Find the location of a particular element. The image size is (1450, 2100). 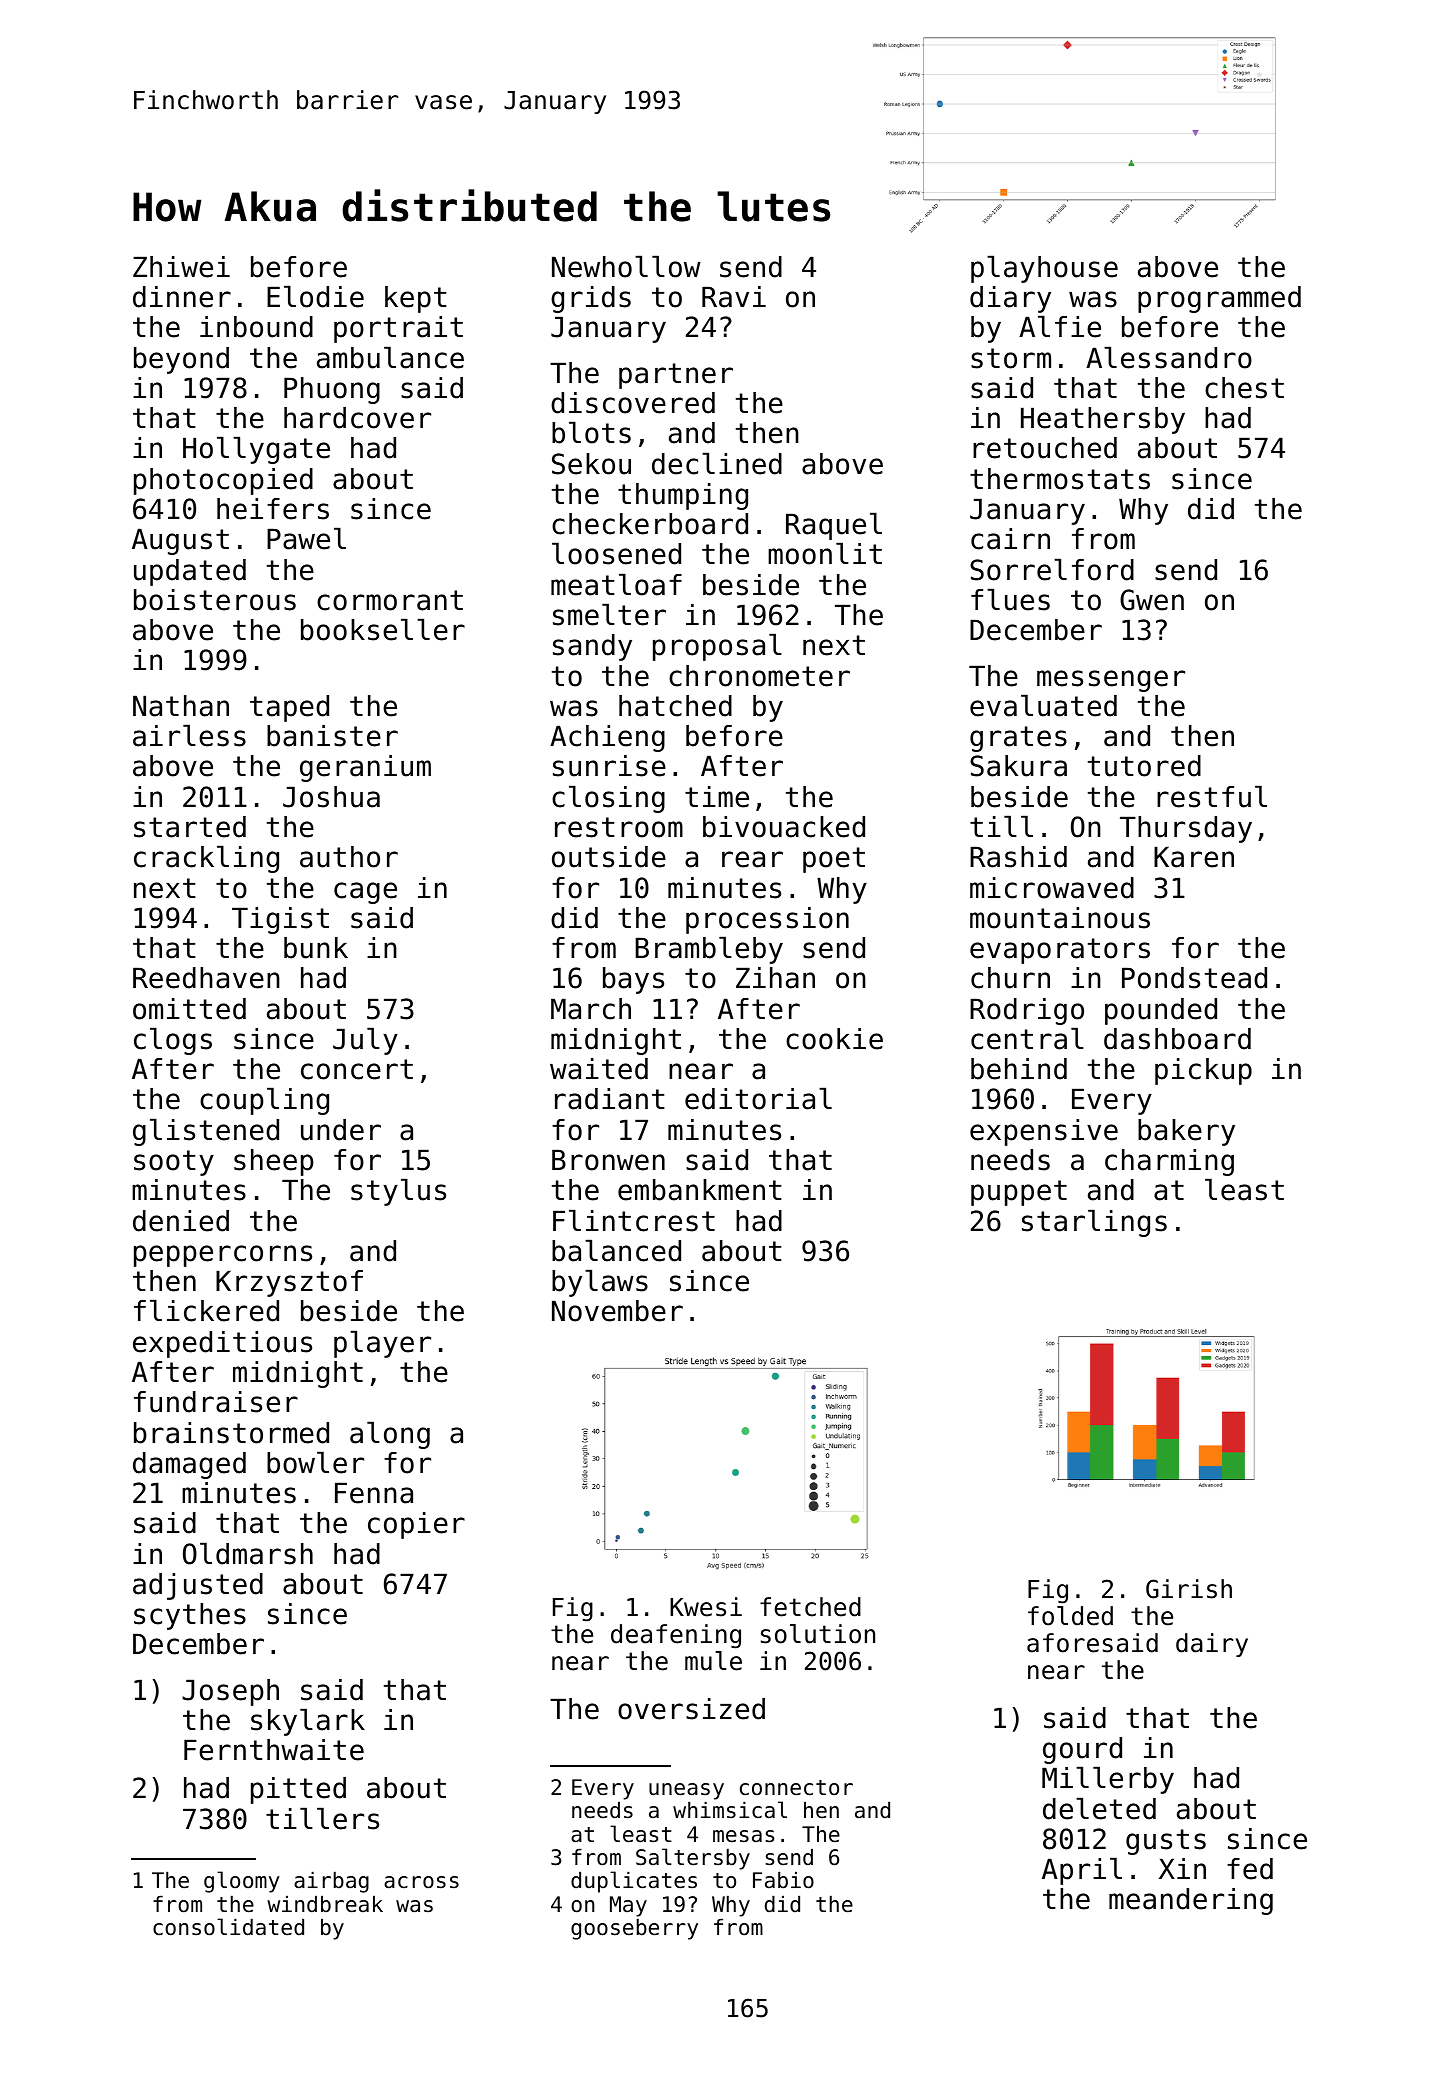

Girish is located at coordinates (1189, 1589).
